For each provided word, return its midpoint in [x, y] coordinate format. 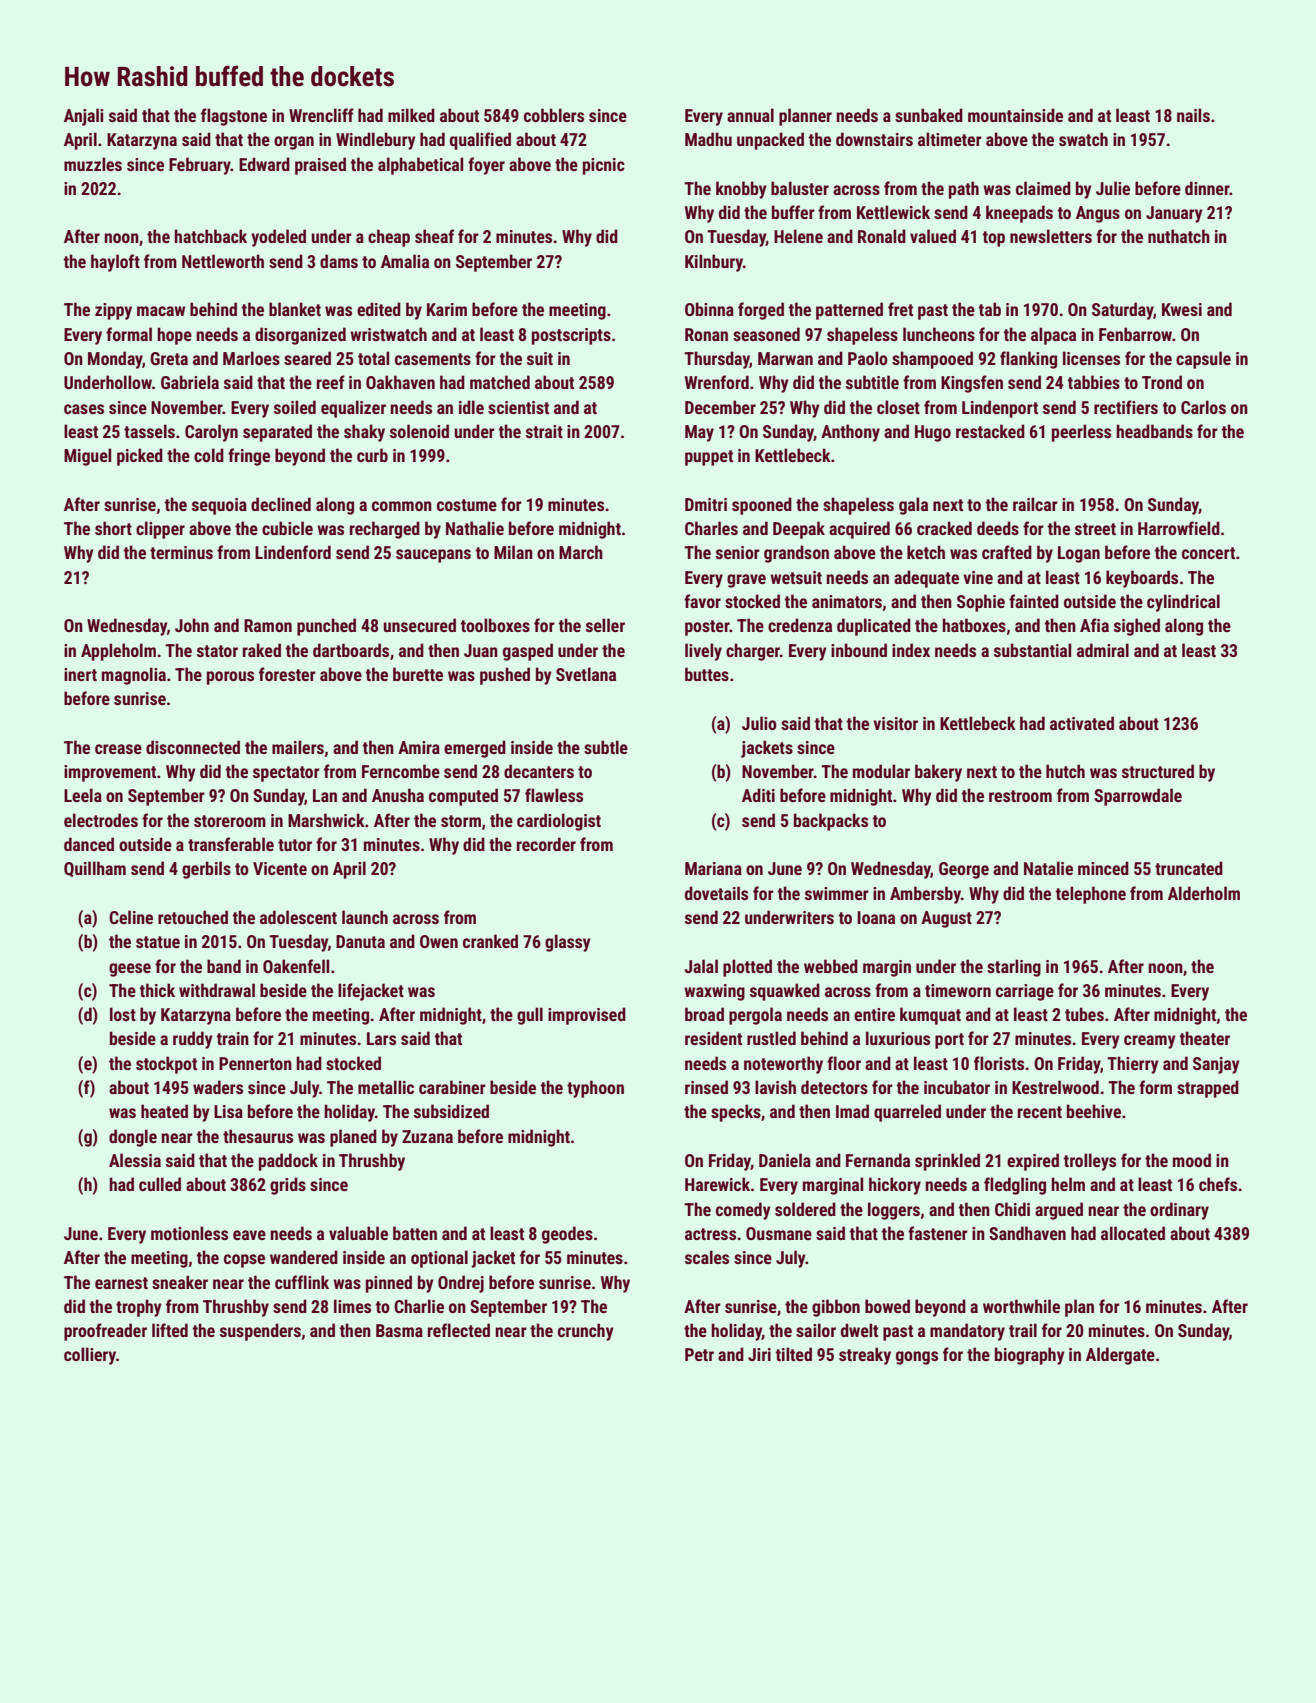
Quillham [95, 869]
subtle [606, 747]
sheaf [434, 236]
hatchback [210, 236]
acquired [859, 530]
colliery [90, 1356]
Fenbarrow [1135, 334]
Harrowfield [1179, 528]
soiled [295, 407]
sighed [1137, 627]
